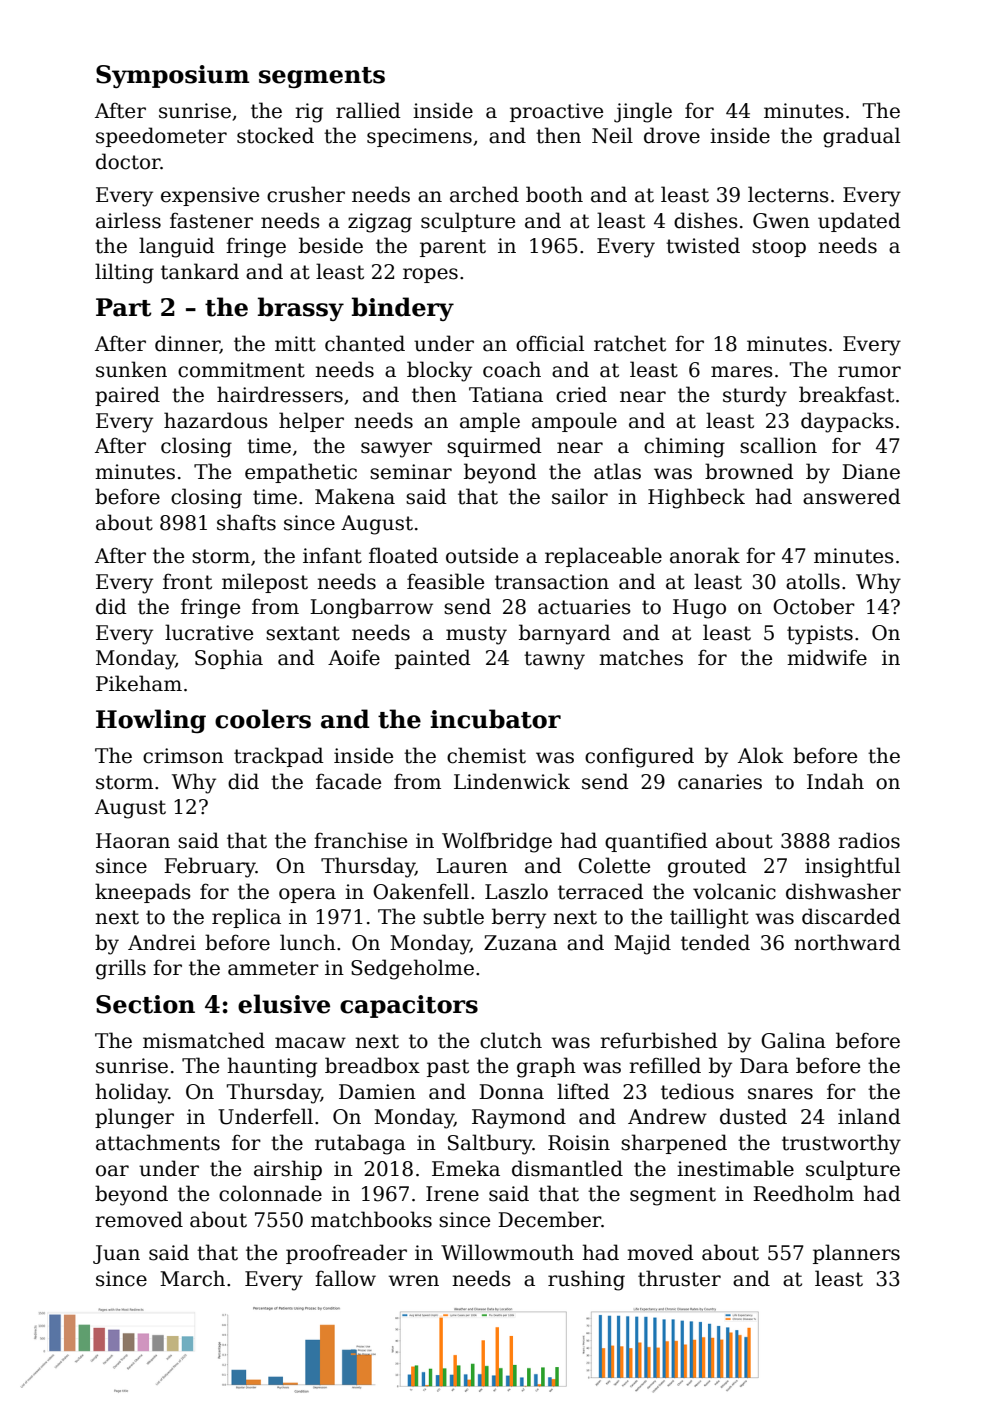 This image has height=1415, width=996. I want to click on replaceable, so click(603, 557).
